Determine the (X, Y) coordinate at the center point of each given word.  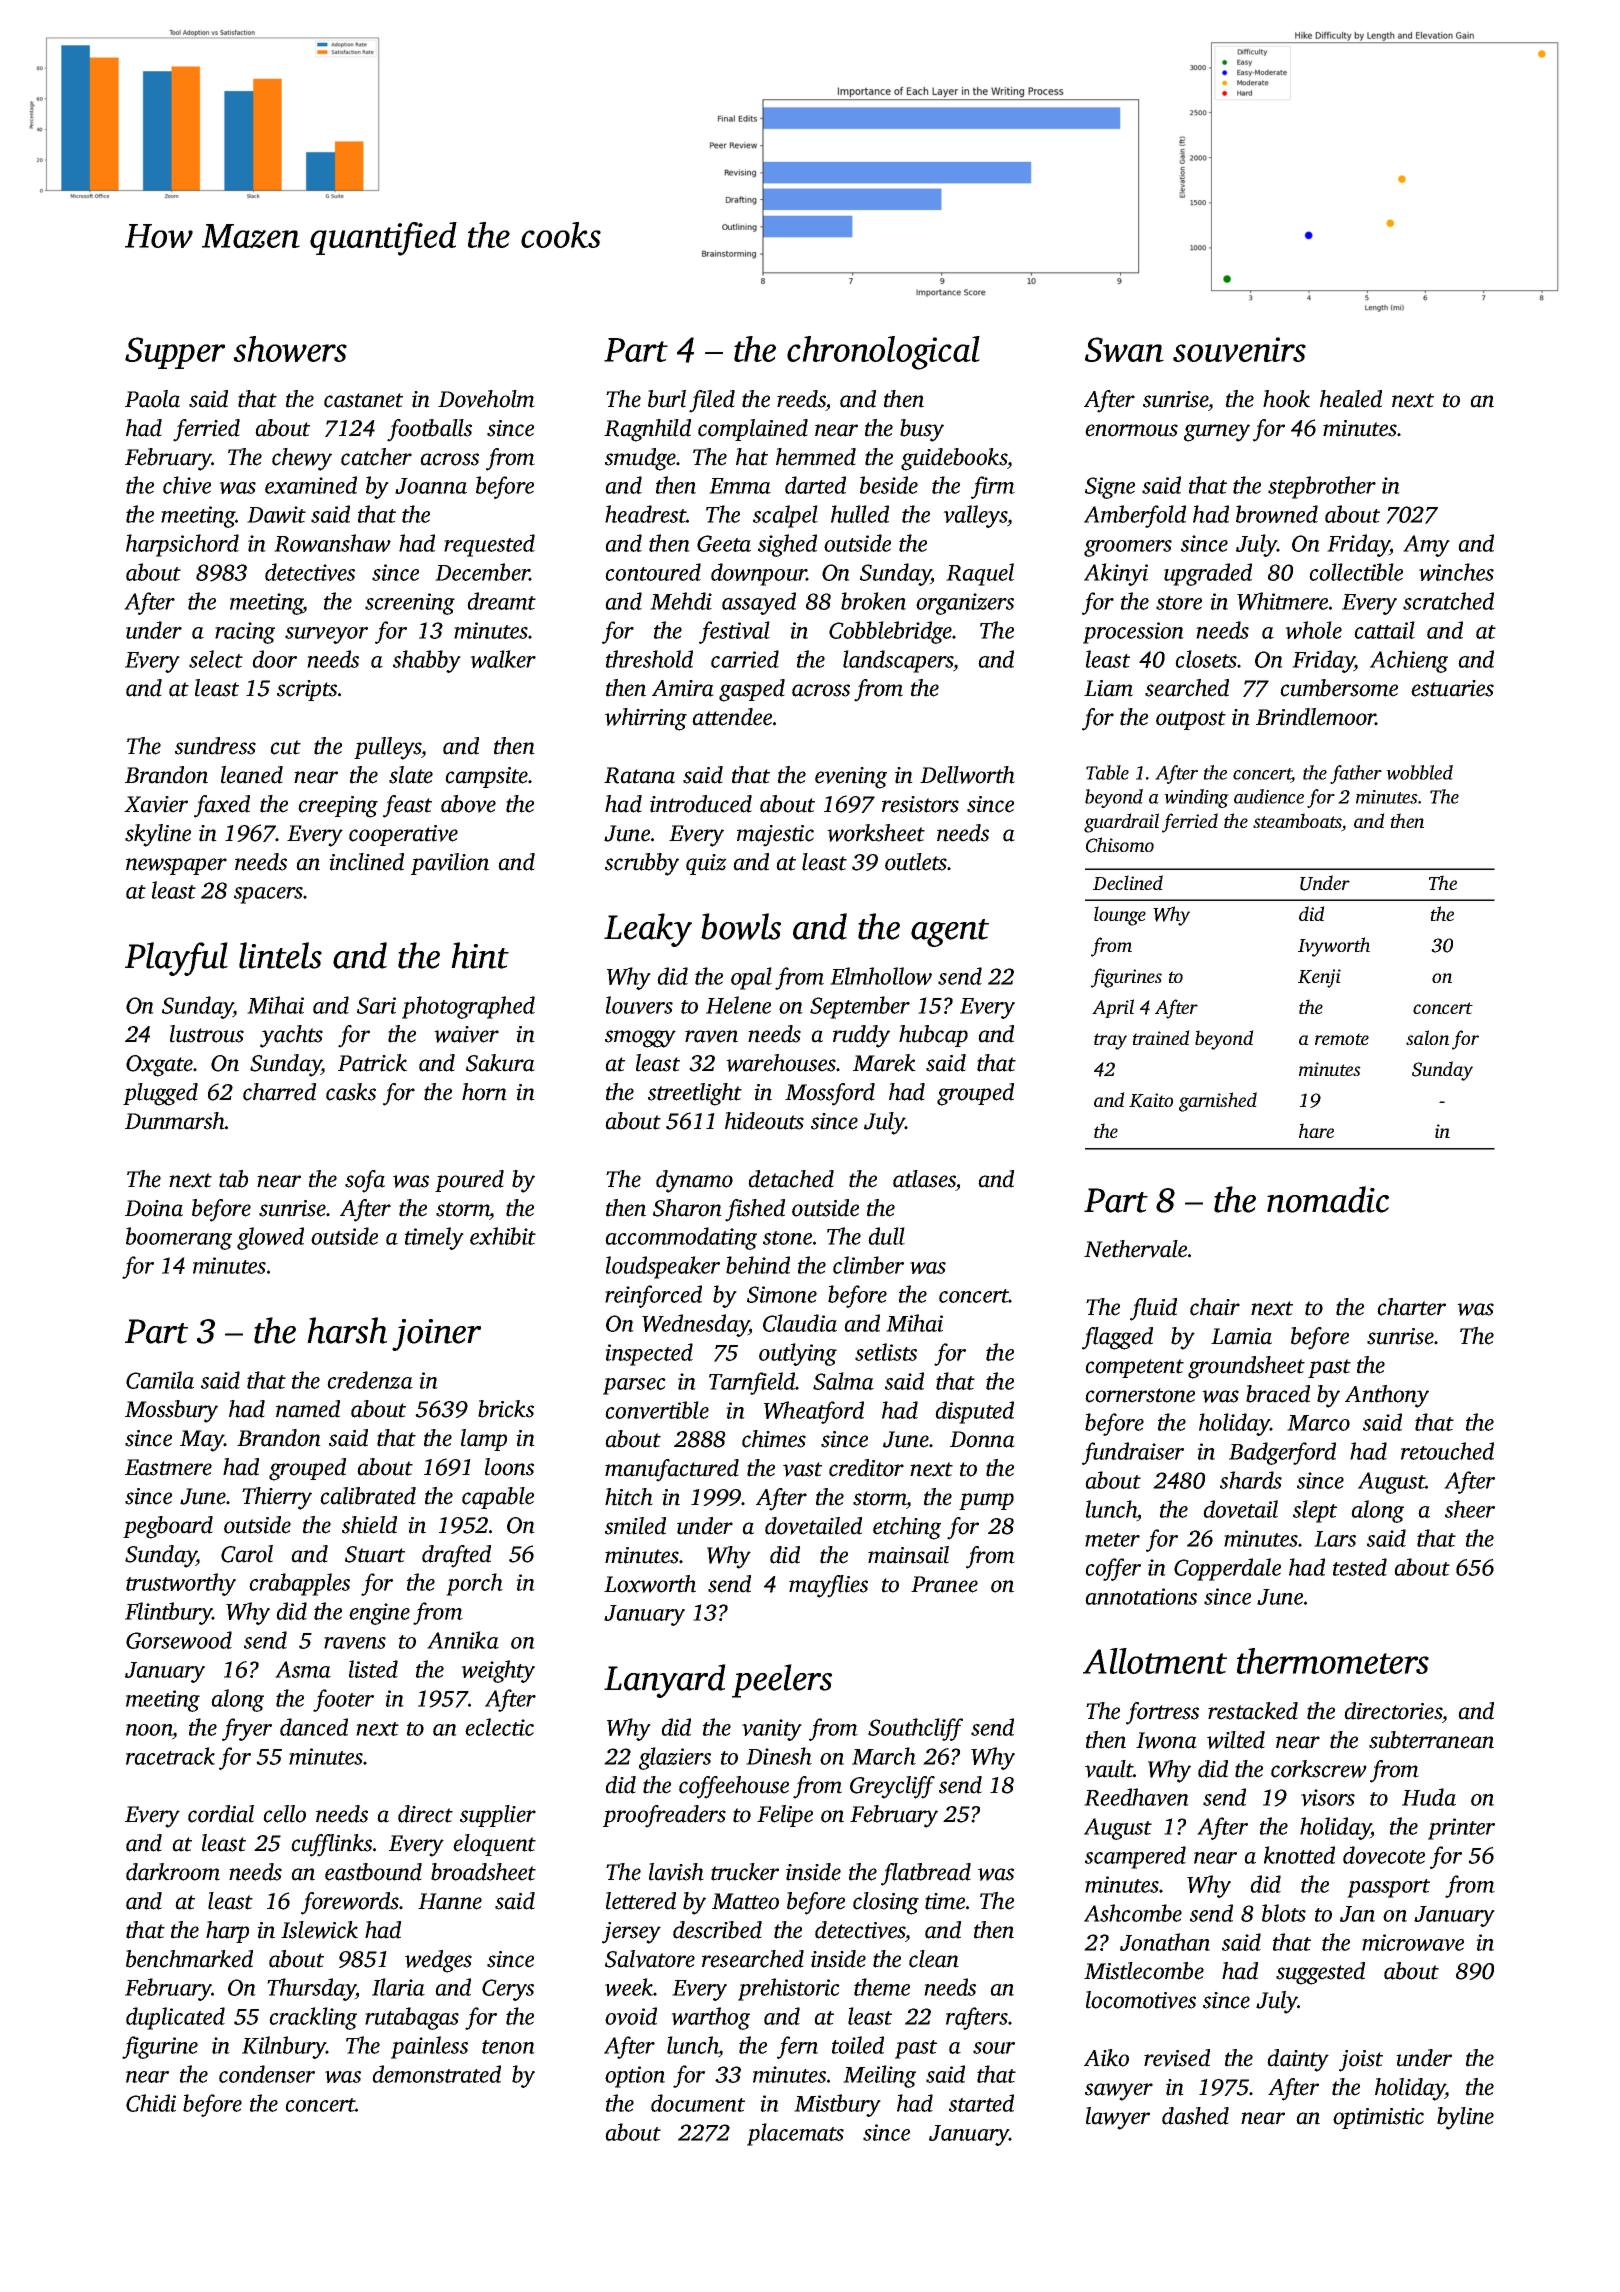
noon (149, 1730)
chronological (883, 353)
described (717, 1930)
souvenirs (1239, 349)
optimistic (1378, 2118)
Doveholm (486, 399)
